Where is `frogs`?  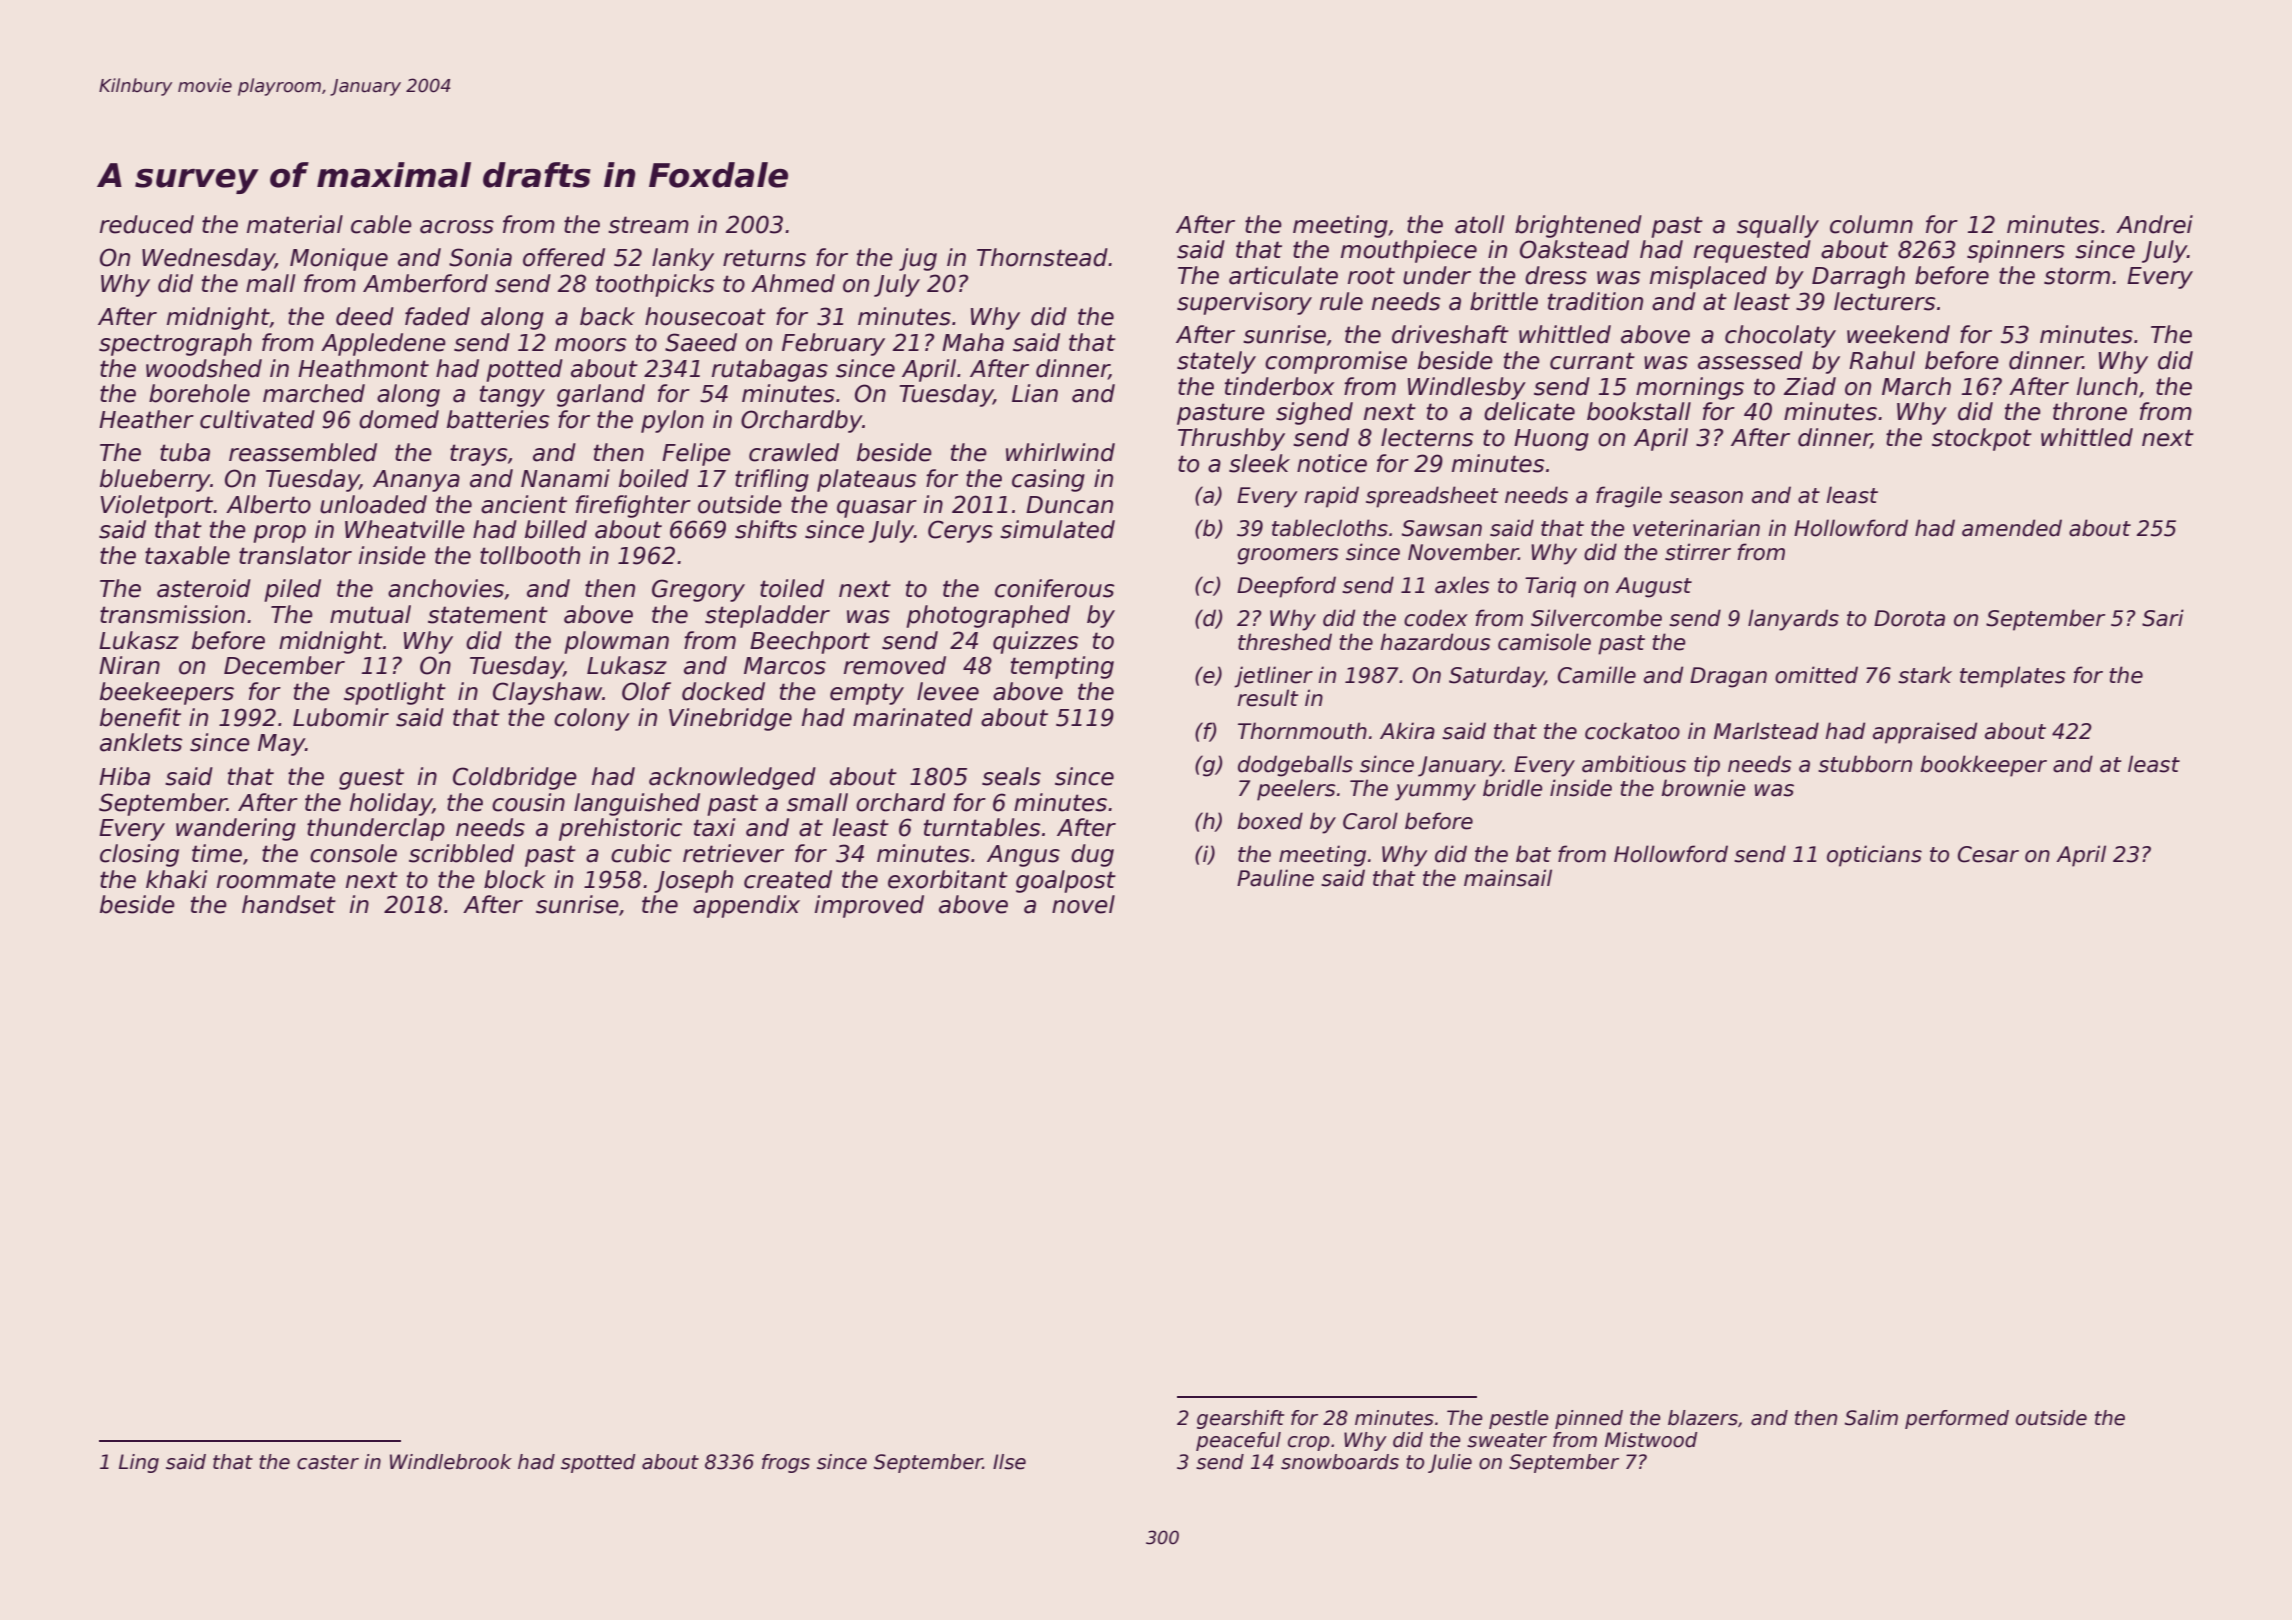 frogs is located at coordinates (786, 1463).
